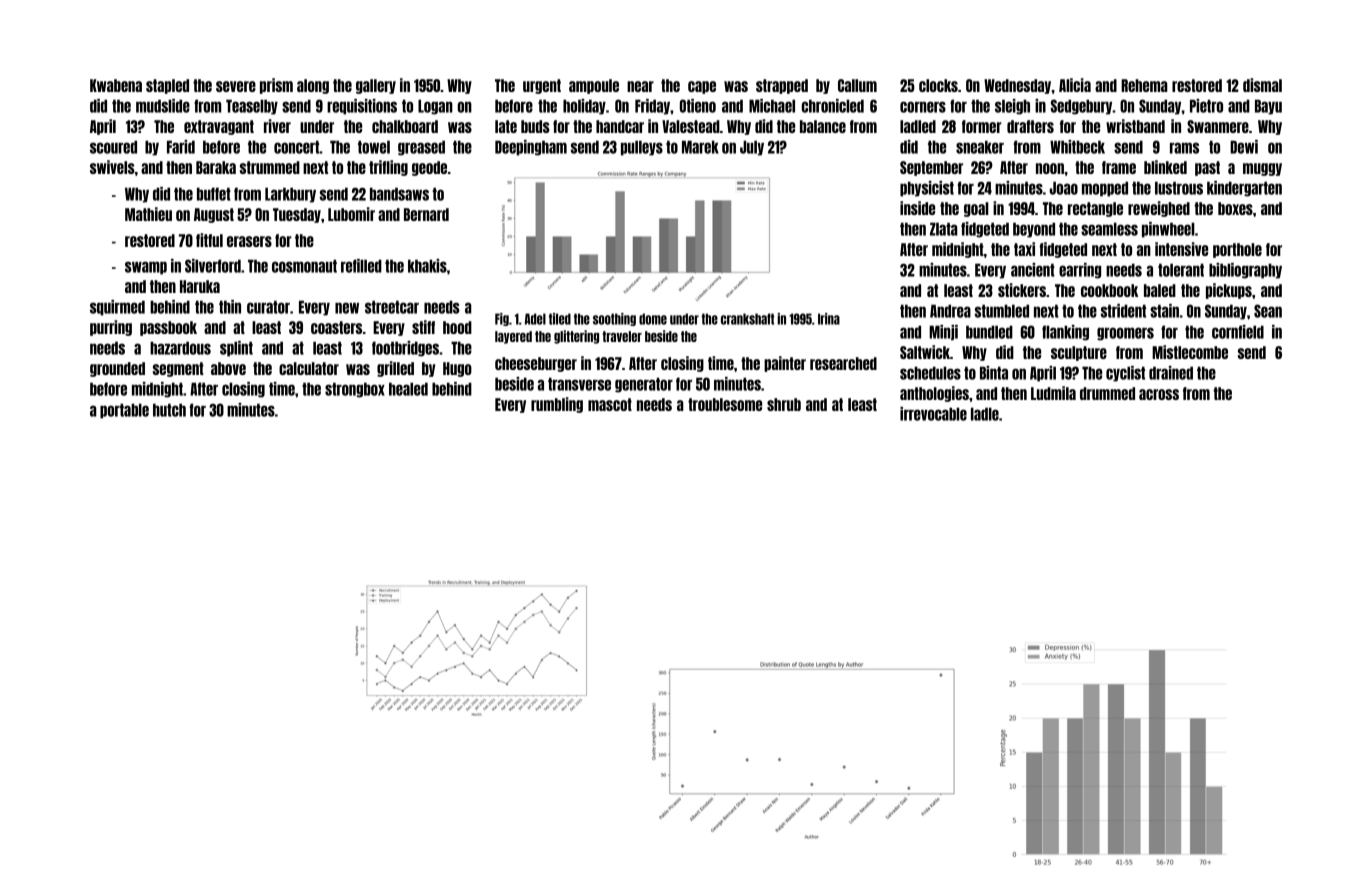 The image size is (1372, 887). Describe the element at coordinates (249, 241) in the screenshot. I see `erasers` at that location.
